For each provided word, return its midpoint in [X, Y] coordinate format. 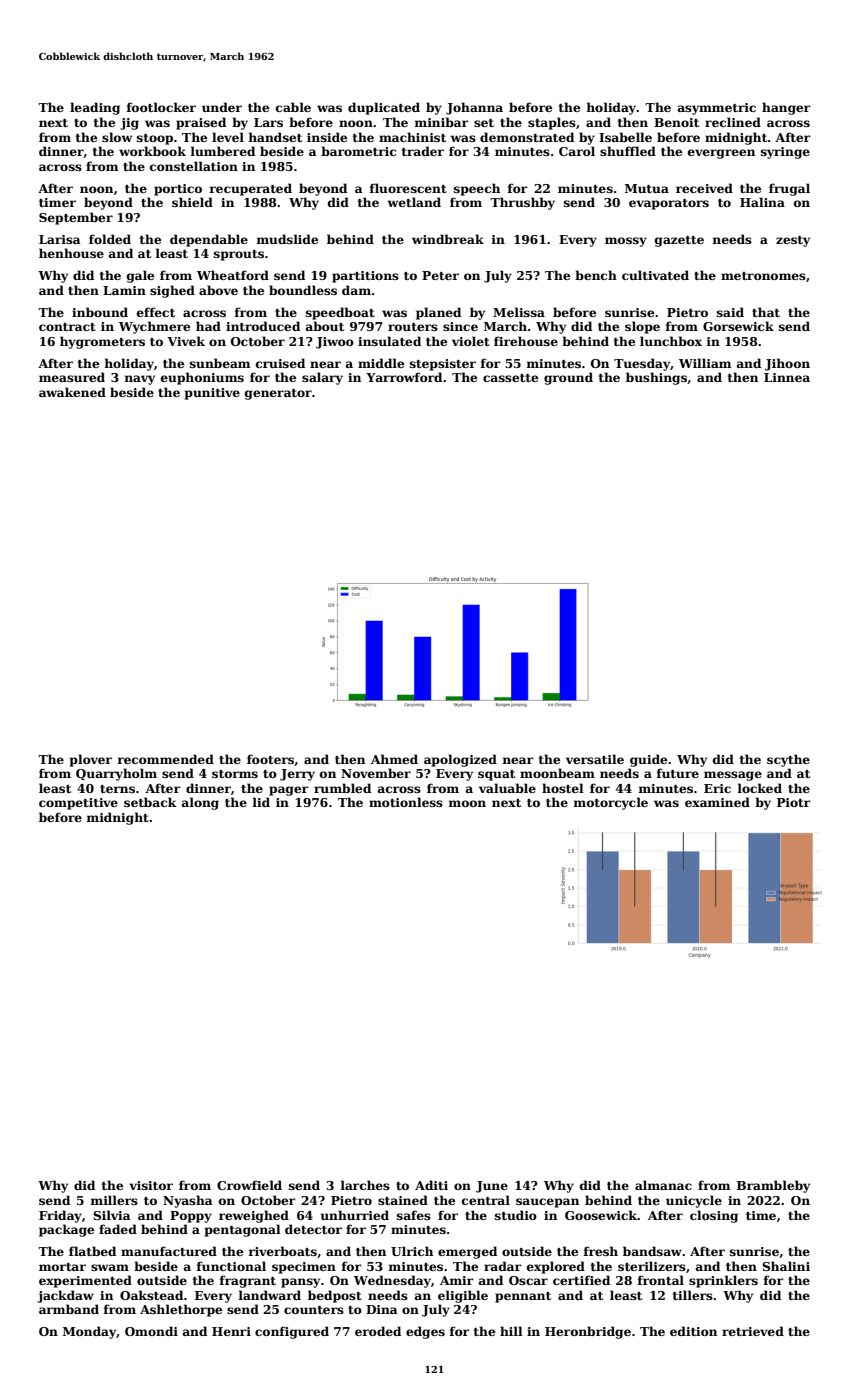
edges [425, 1332]
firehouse [526, 341]
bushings [656, 378]
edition [693, 1331]
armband [69, 1309]
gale [140, 276]
